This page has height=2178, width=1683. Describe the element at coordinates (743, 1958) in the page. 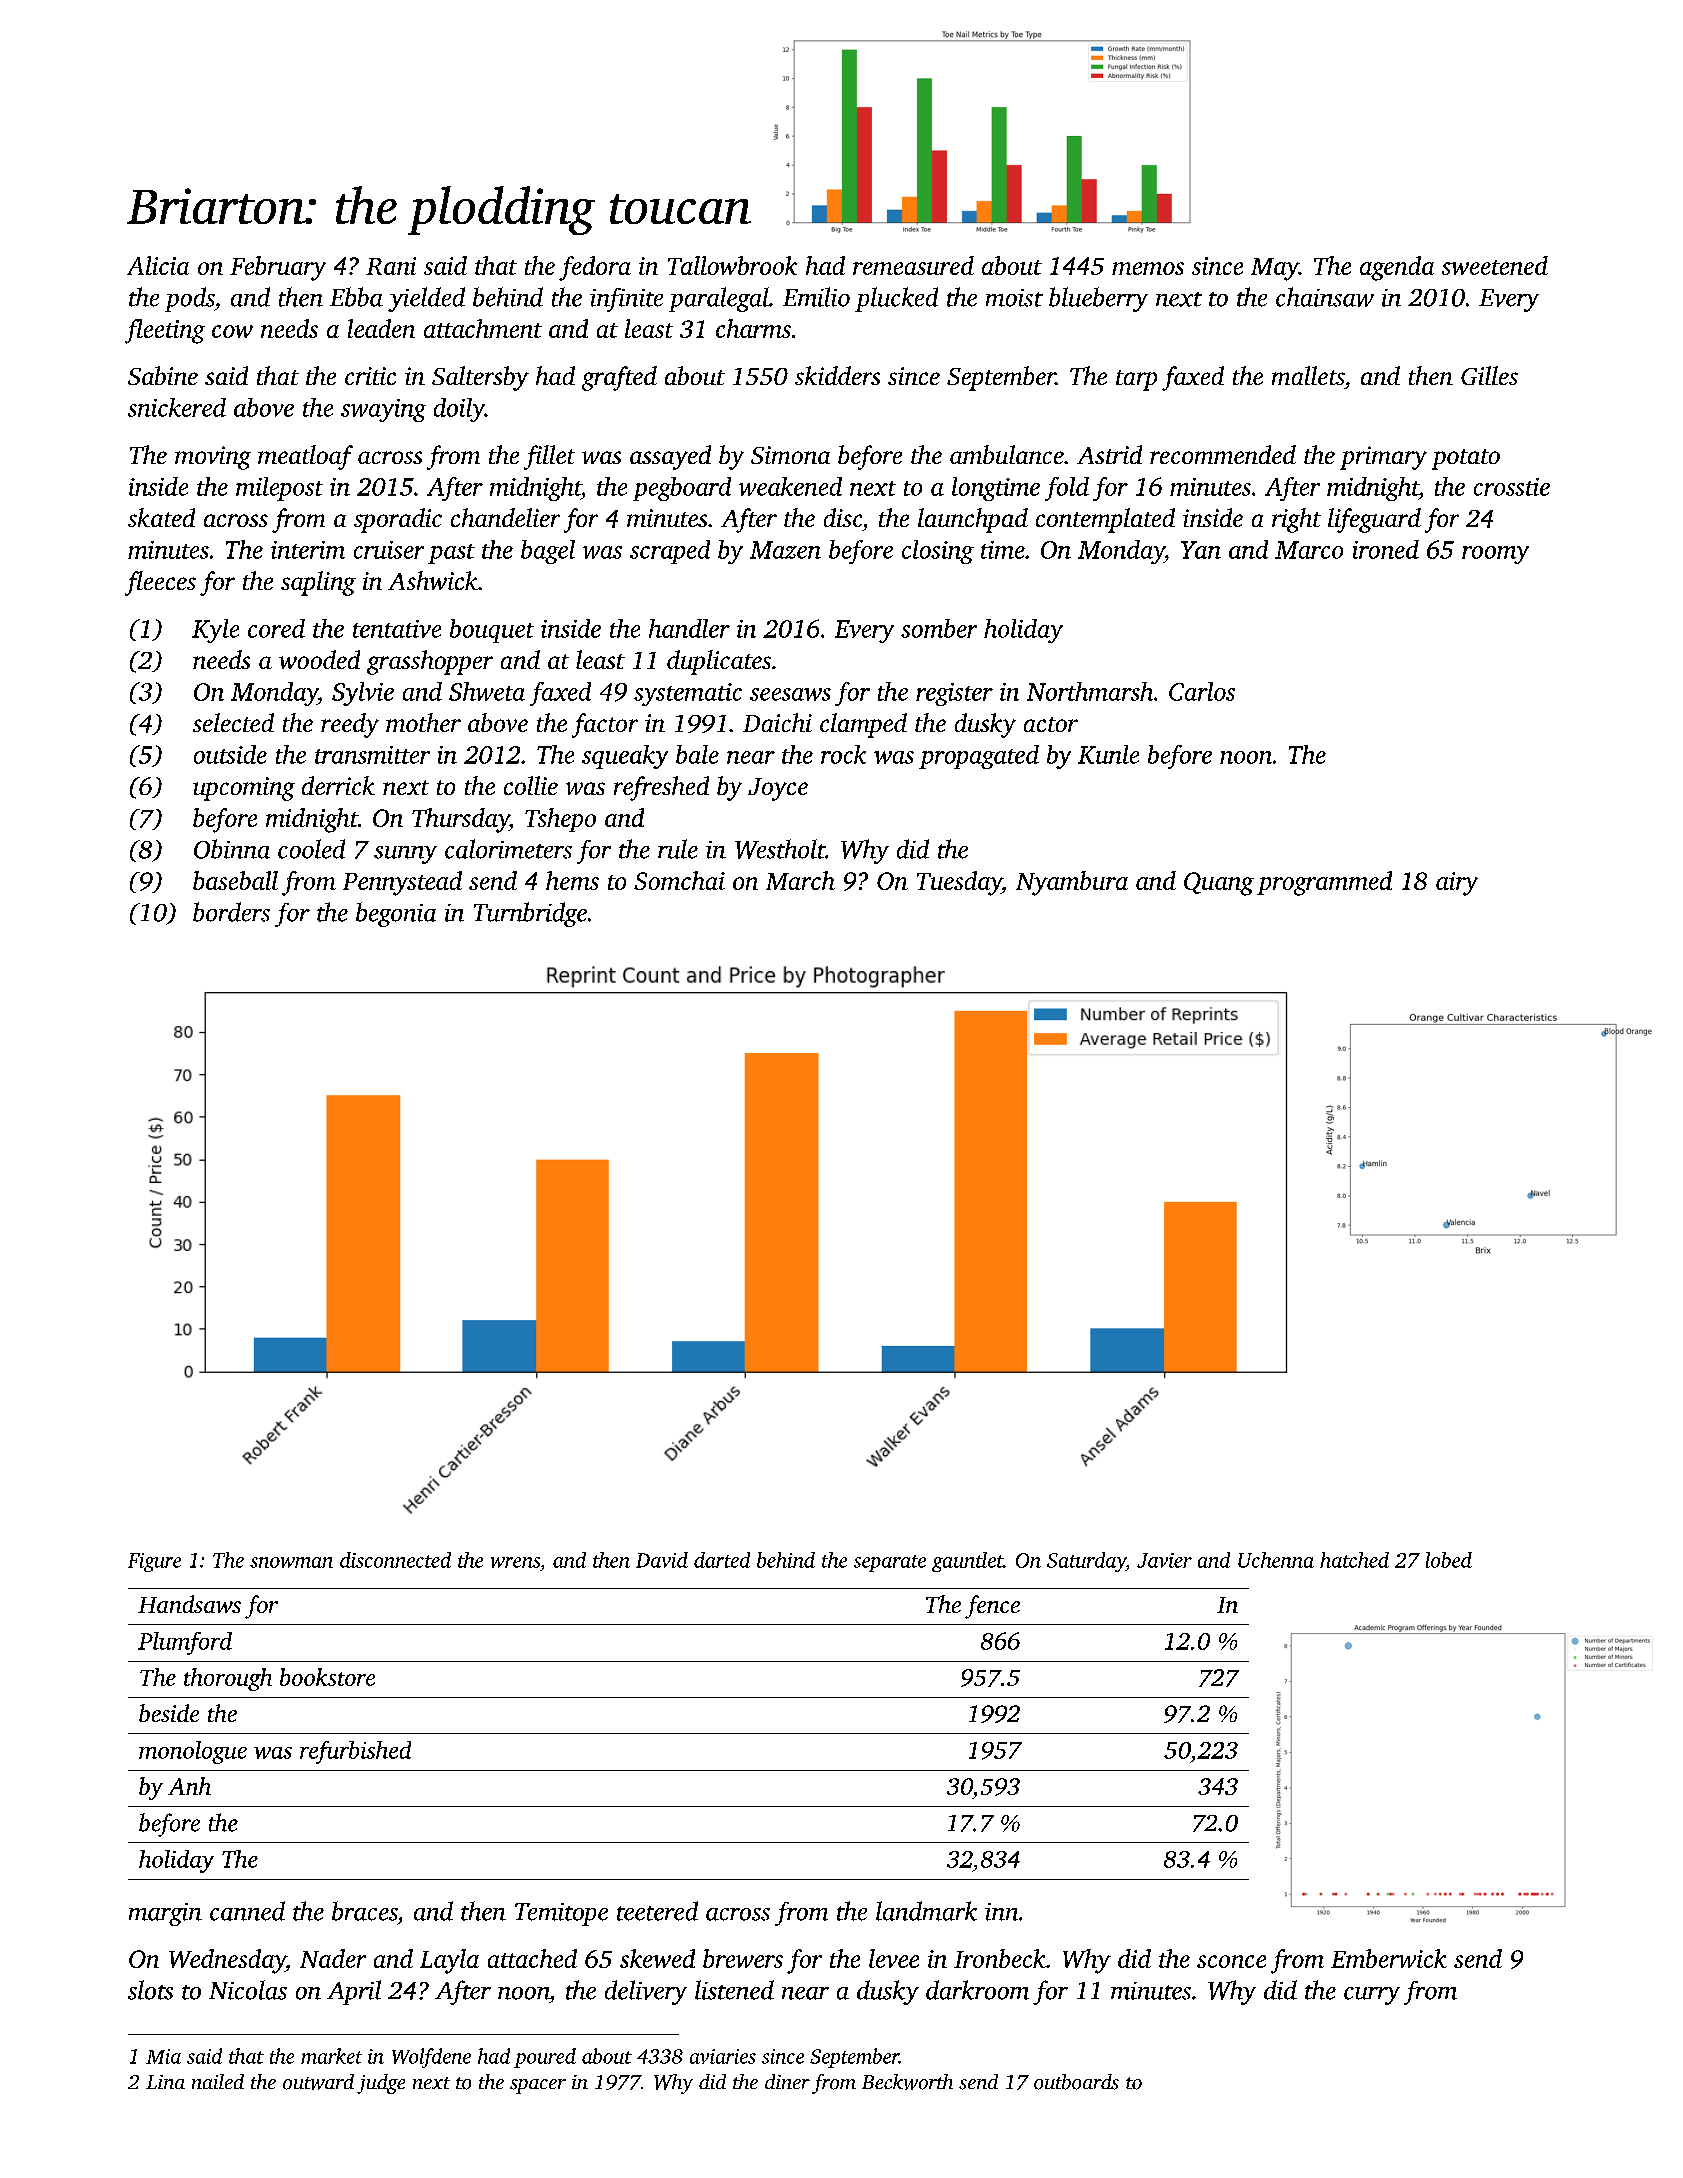

I see `brewers` at that location.
